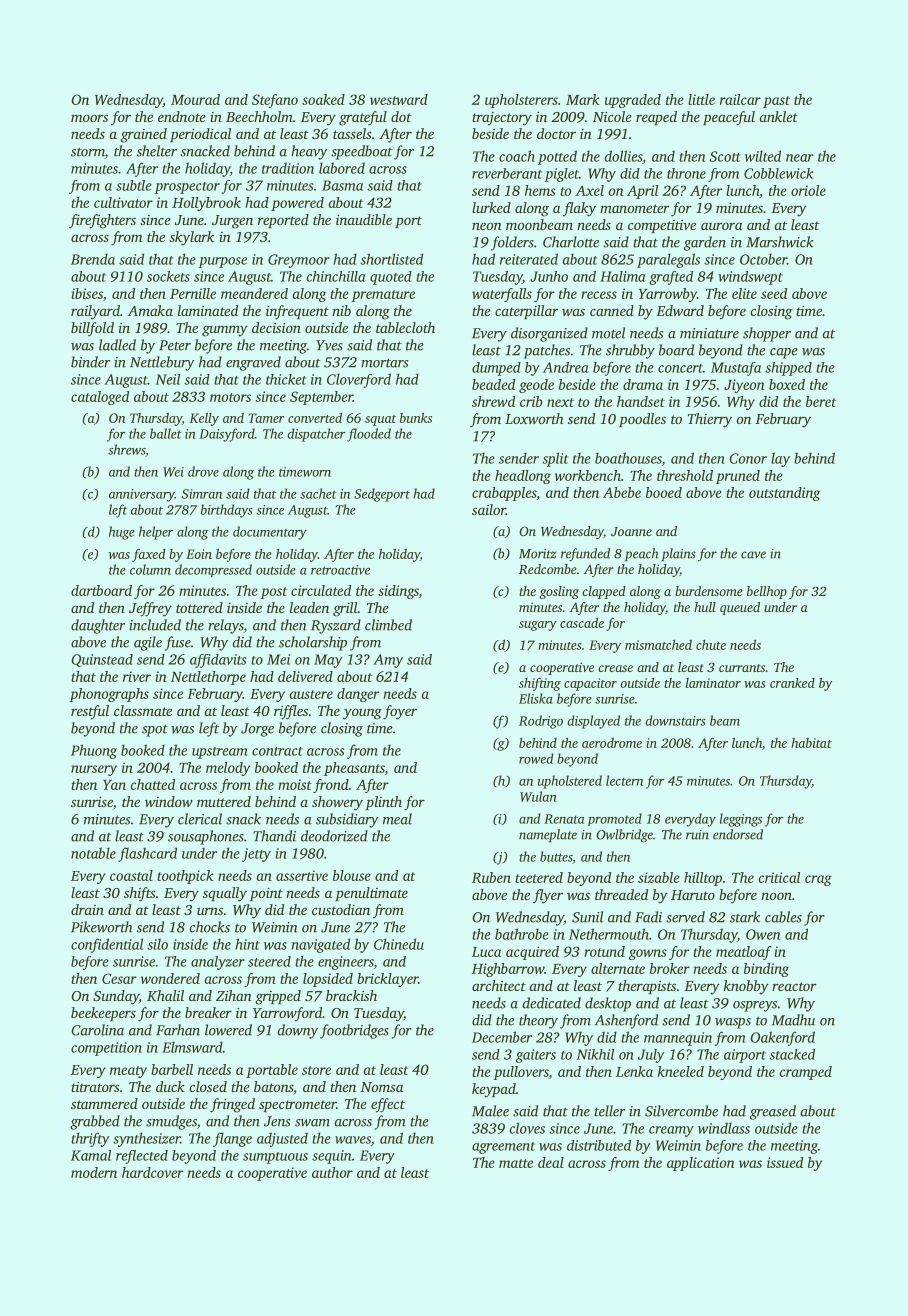  What do you see at coordinates (516, 1163) in the image?
I see `matte` at bounding box center [516, 1163].
